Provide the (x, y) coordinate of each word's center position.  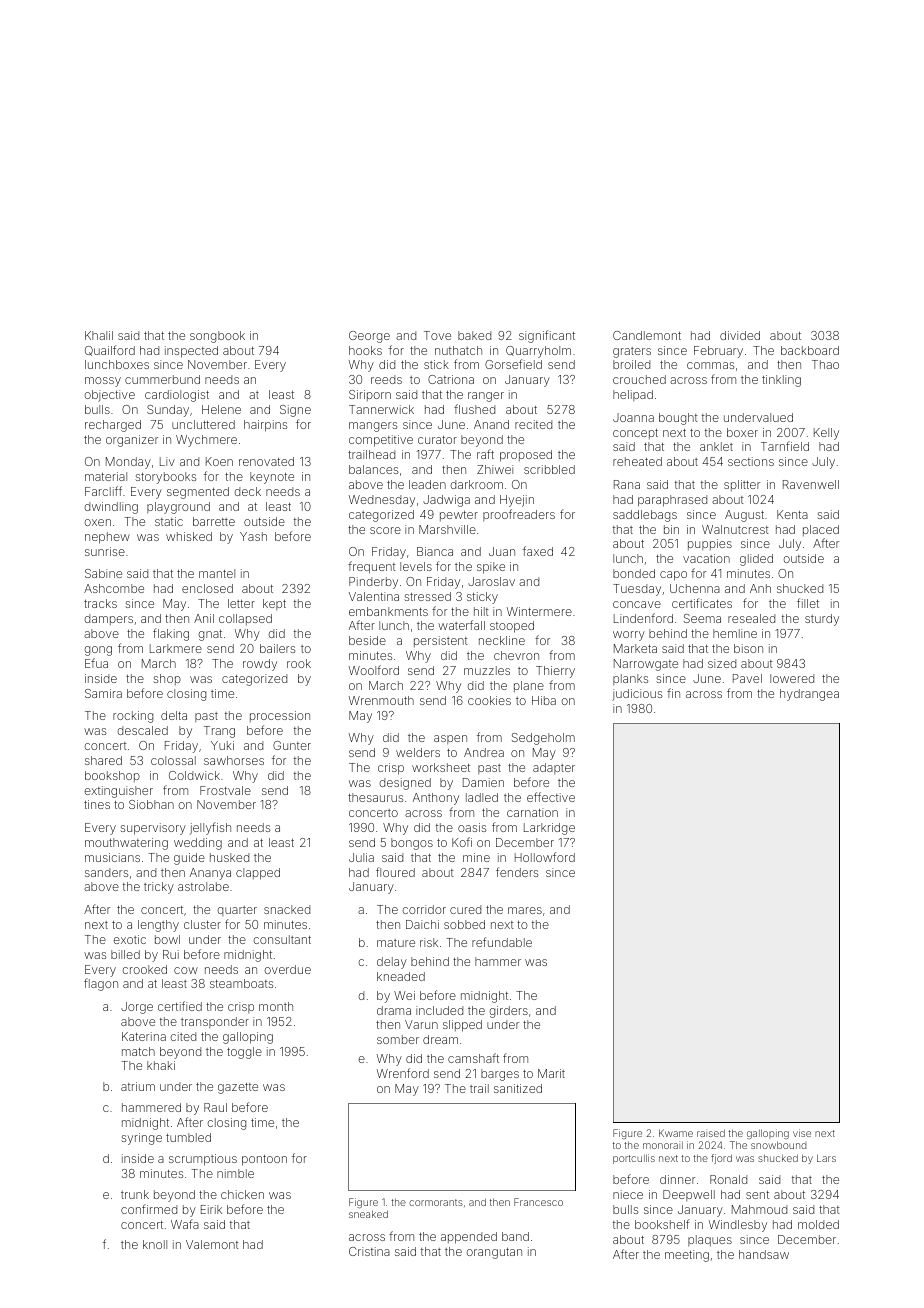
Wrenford (403, 1073)
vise (802, 1133)
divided (740, 335)
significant (547, 336)
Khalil (99, 335)
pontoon (264, 1160)
